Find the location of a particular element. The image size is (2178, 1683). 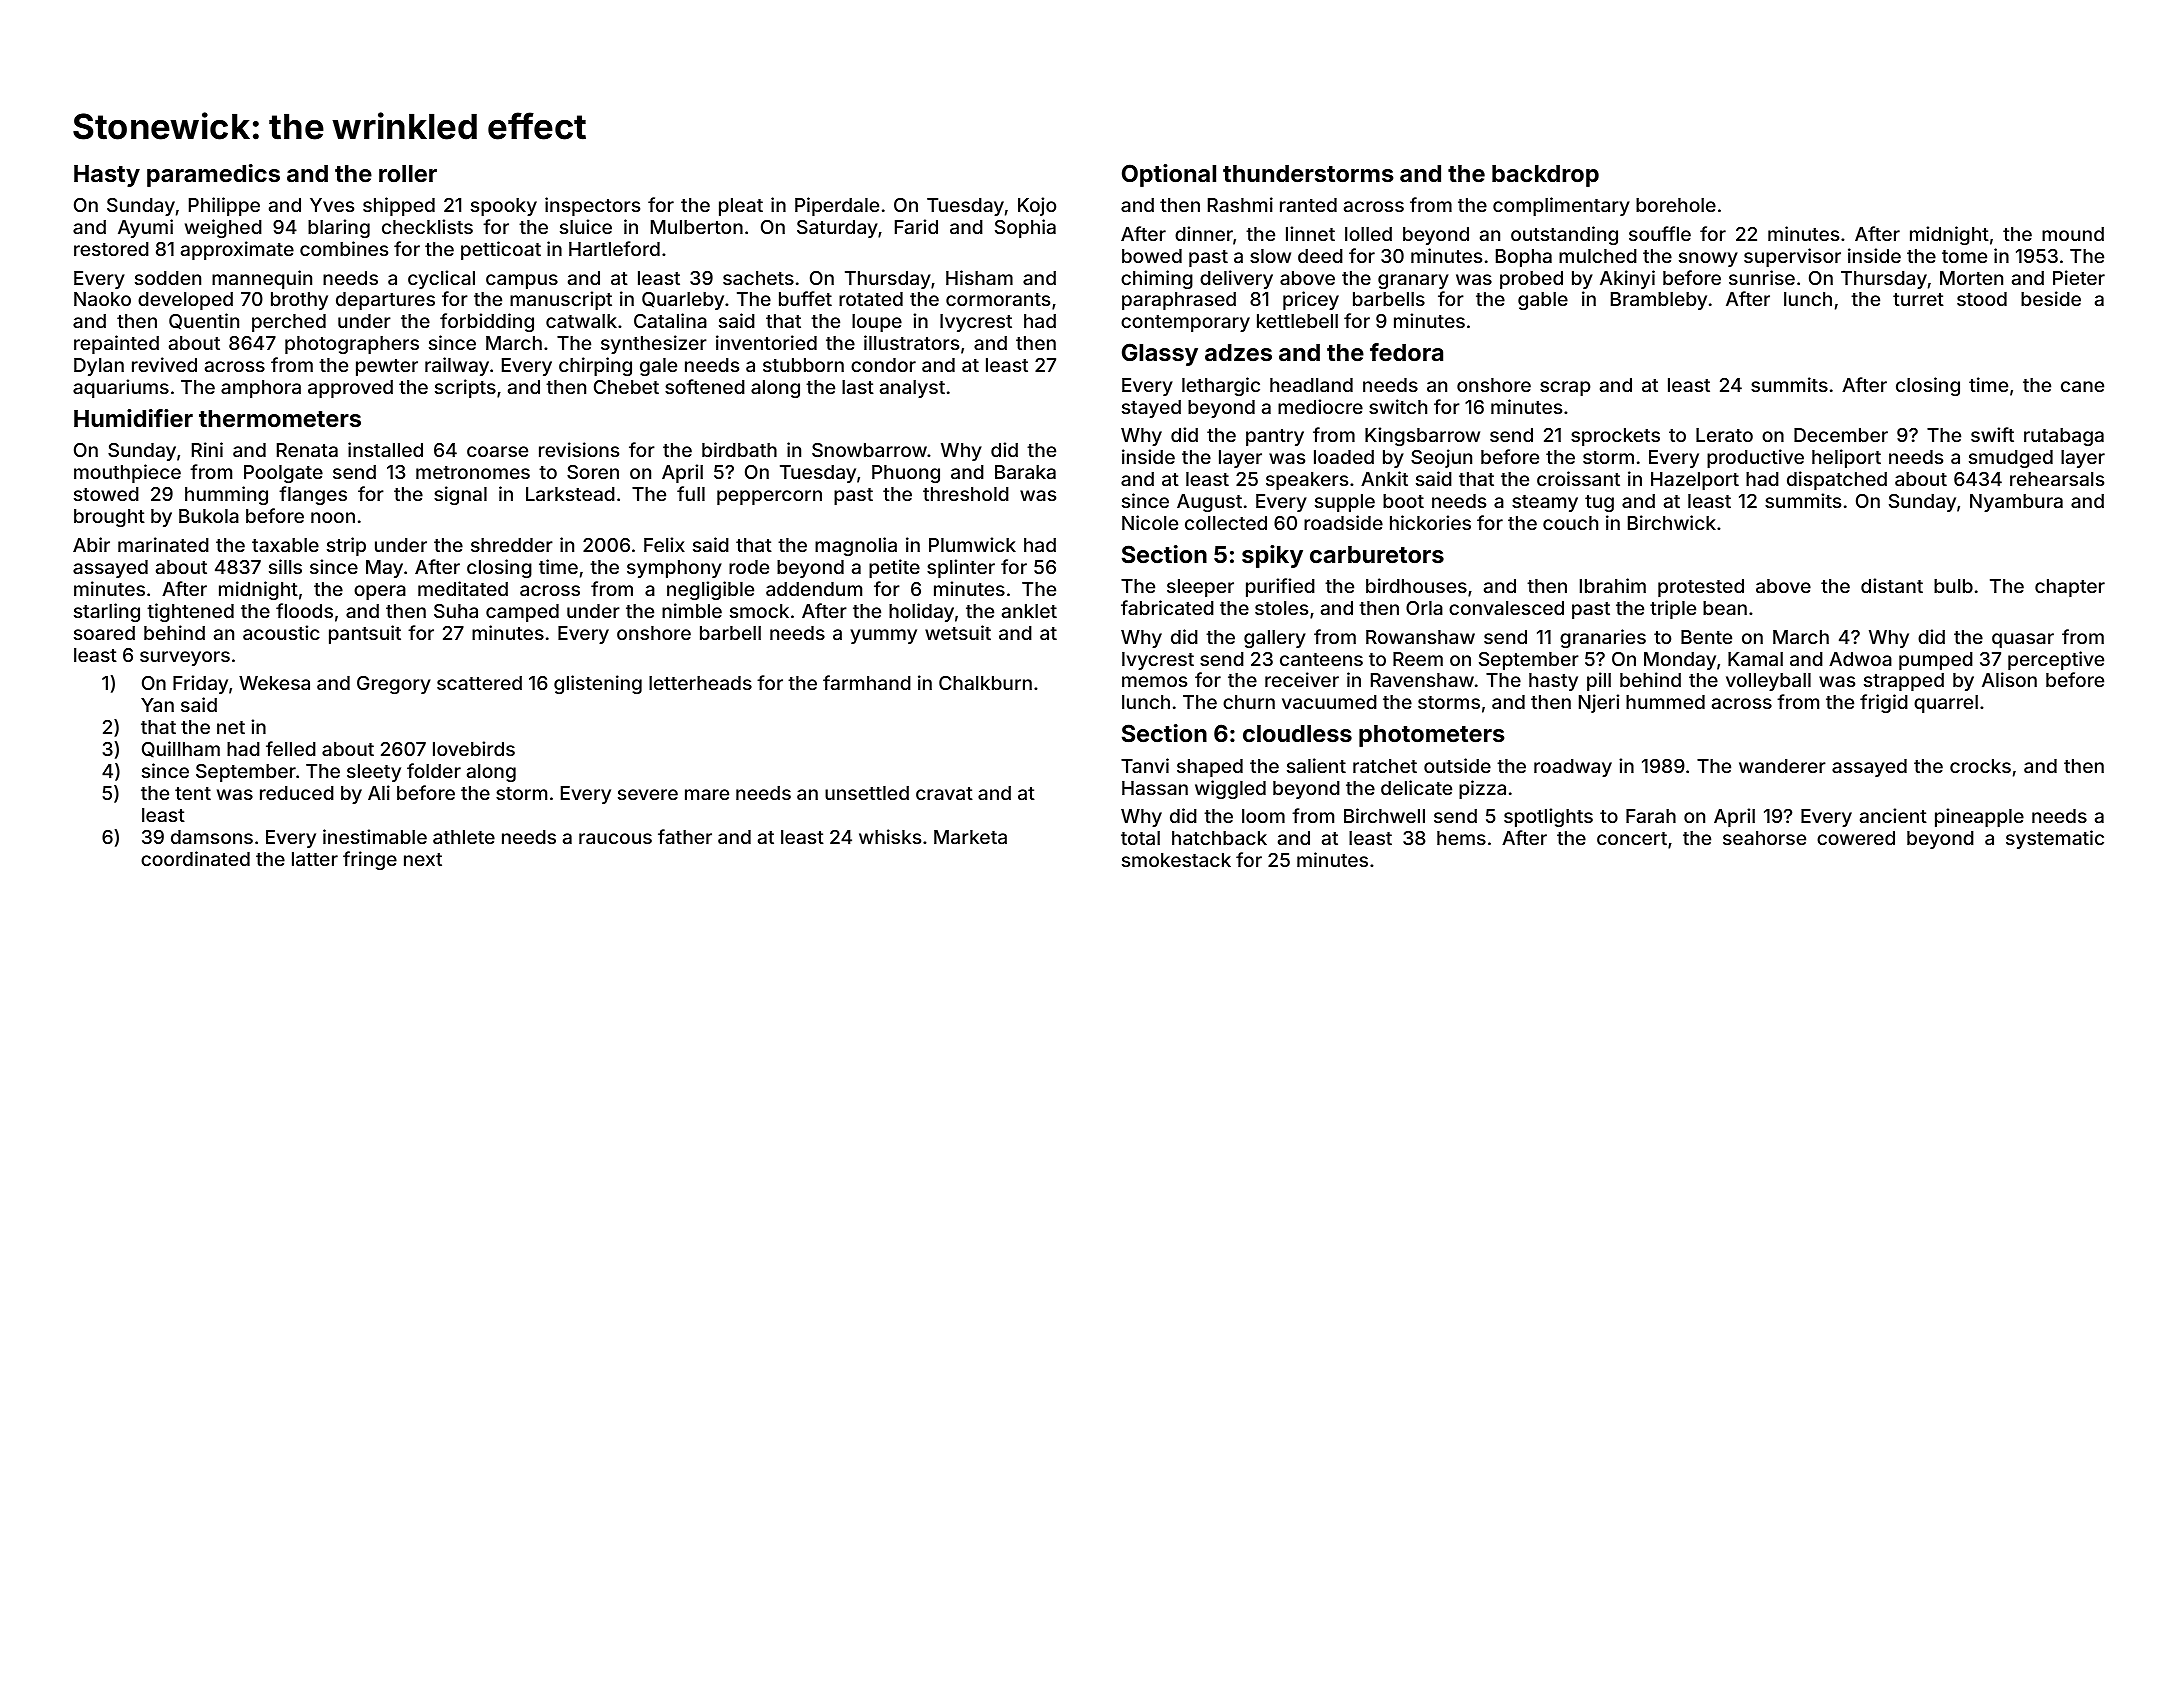

mound is located at coordinates (2073, 234).
